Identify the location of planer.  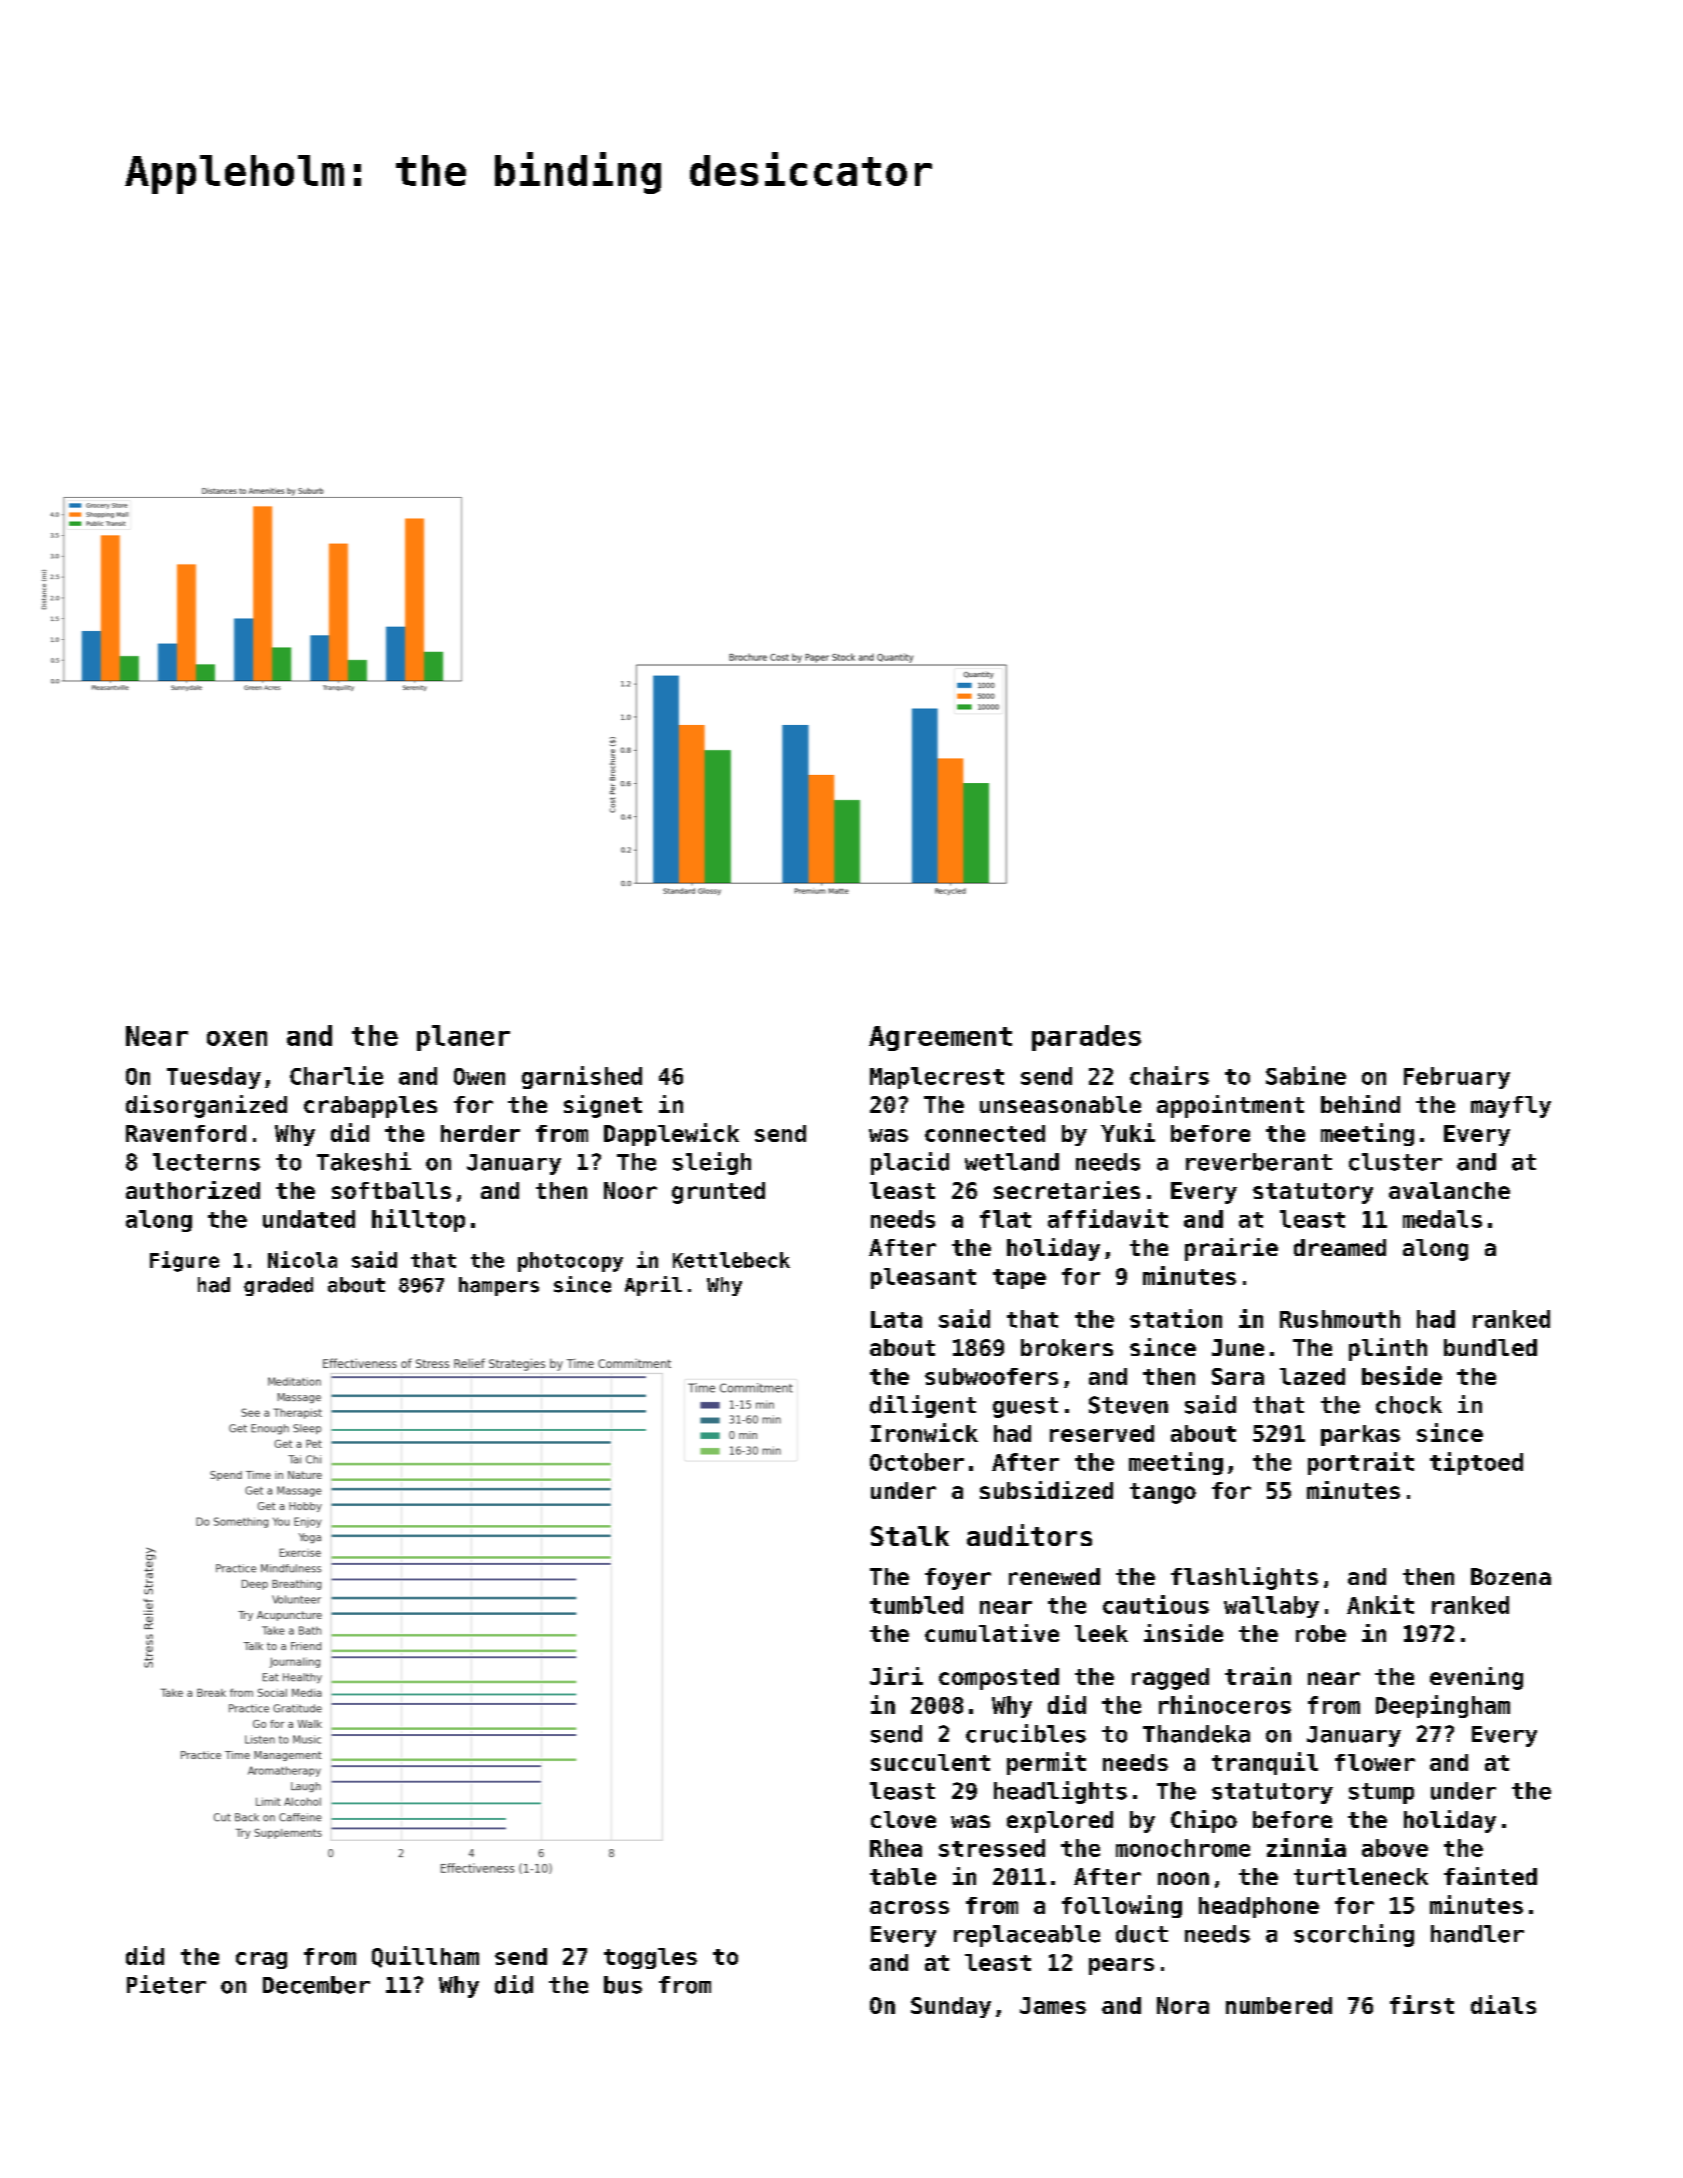
(463, 1038).
